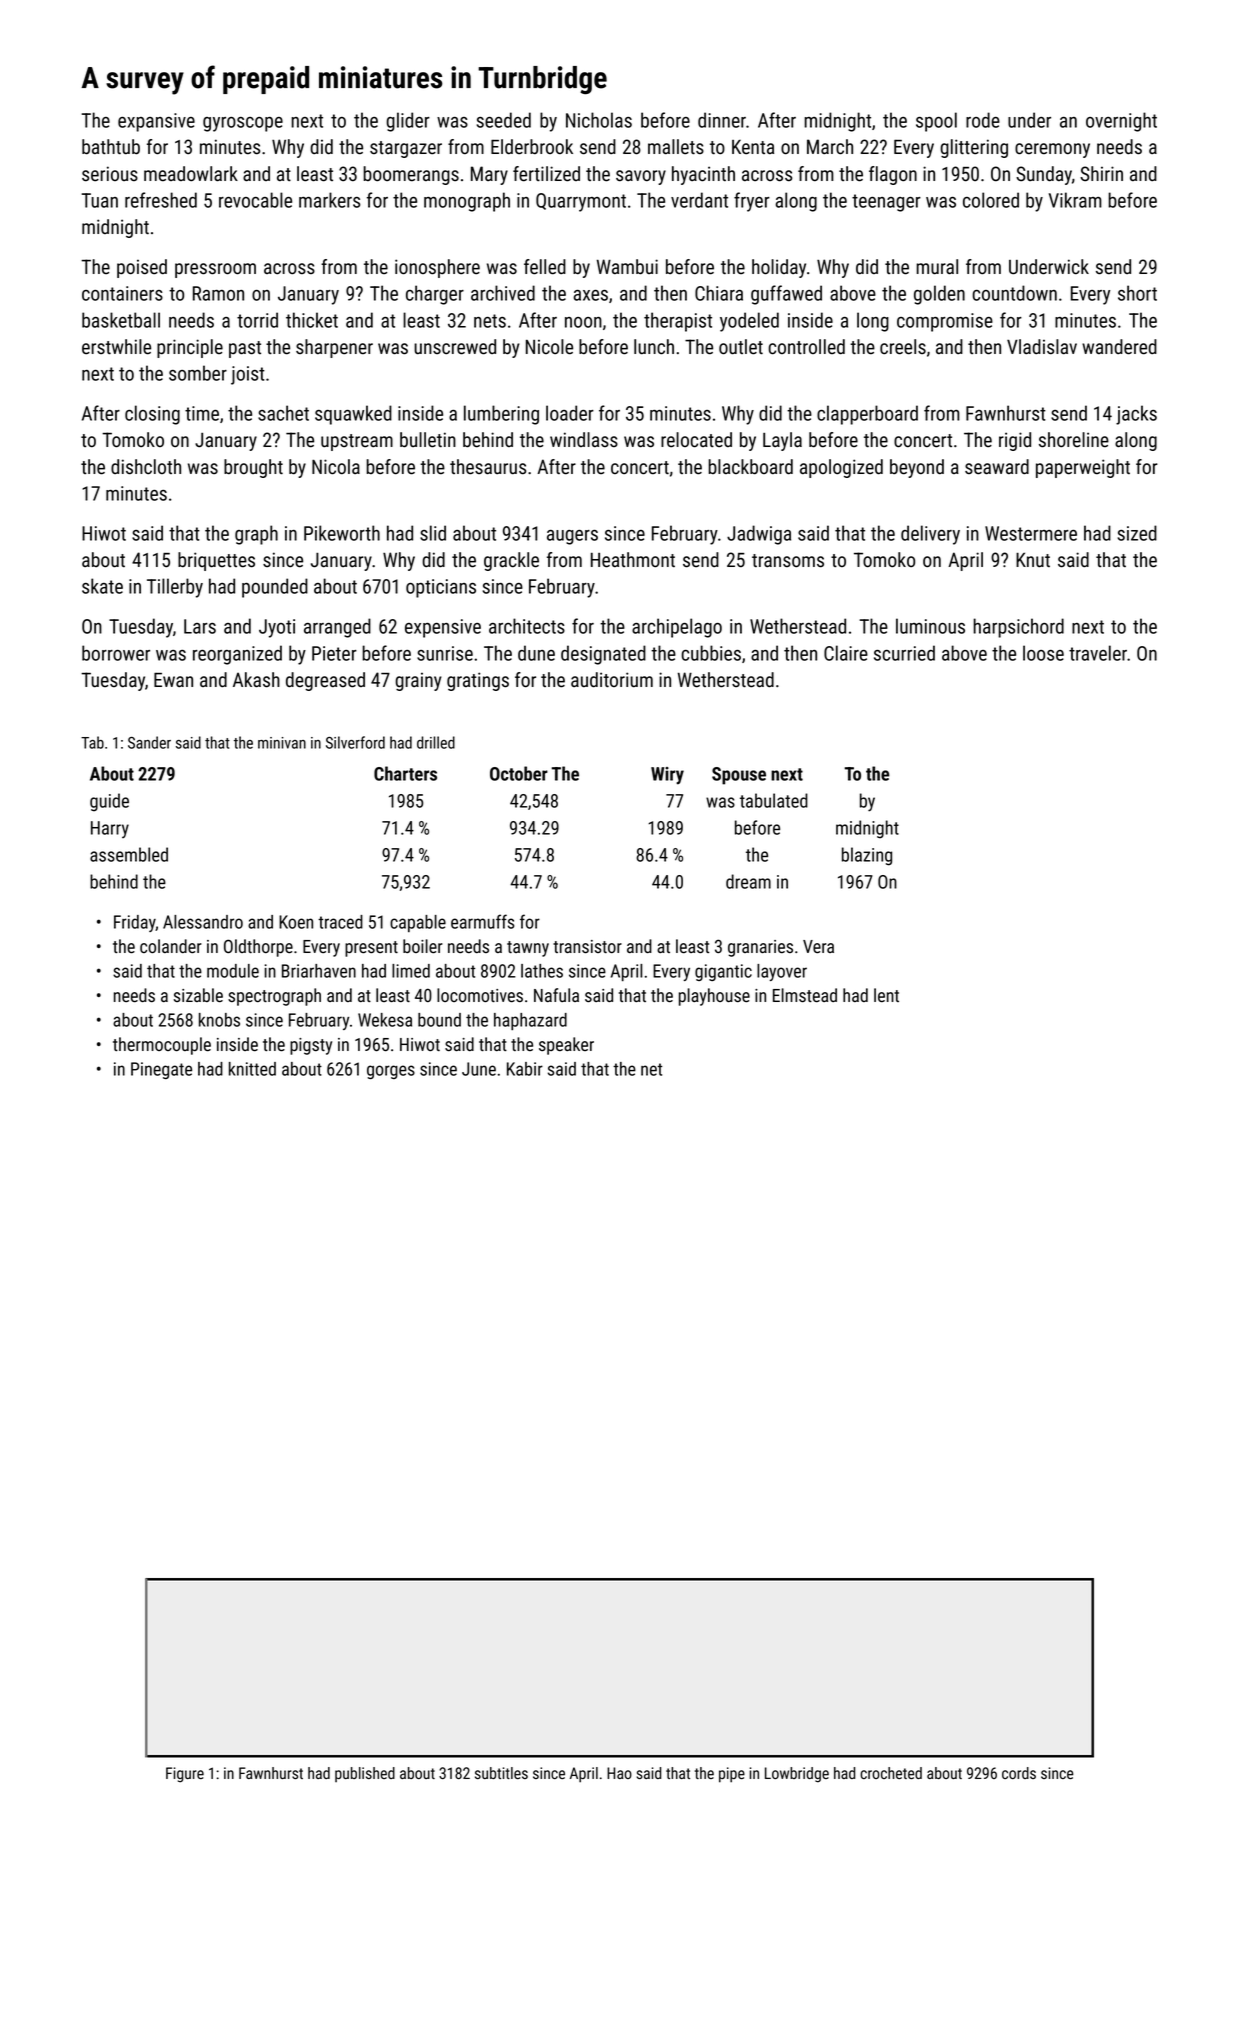 The height and width of the screenshot is (2040, 1239). I want to click on Figure, so click(185, 1775).
